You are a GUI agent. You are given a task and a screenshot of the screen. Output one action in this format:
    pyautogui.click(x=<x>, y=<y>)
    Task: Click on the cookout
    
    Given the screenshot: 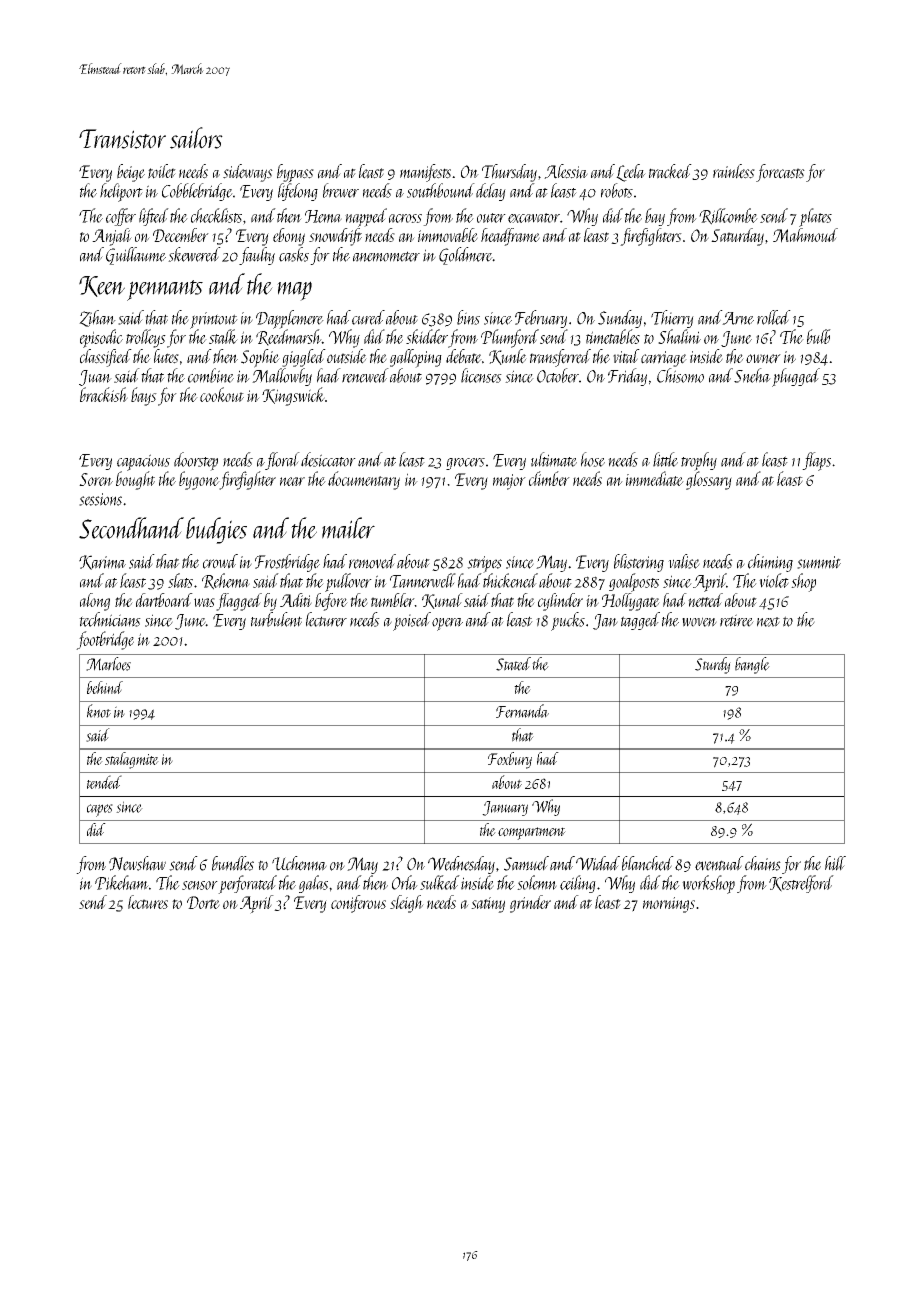 What is the action you would take?
    pyautogui.click(x=222, y=394)
